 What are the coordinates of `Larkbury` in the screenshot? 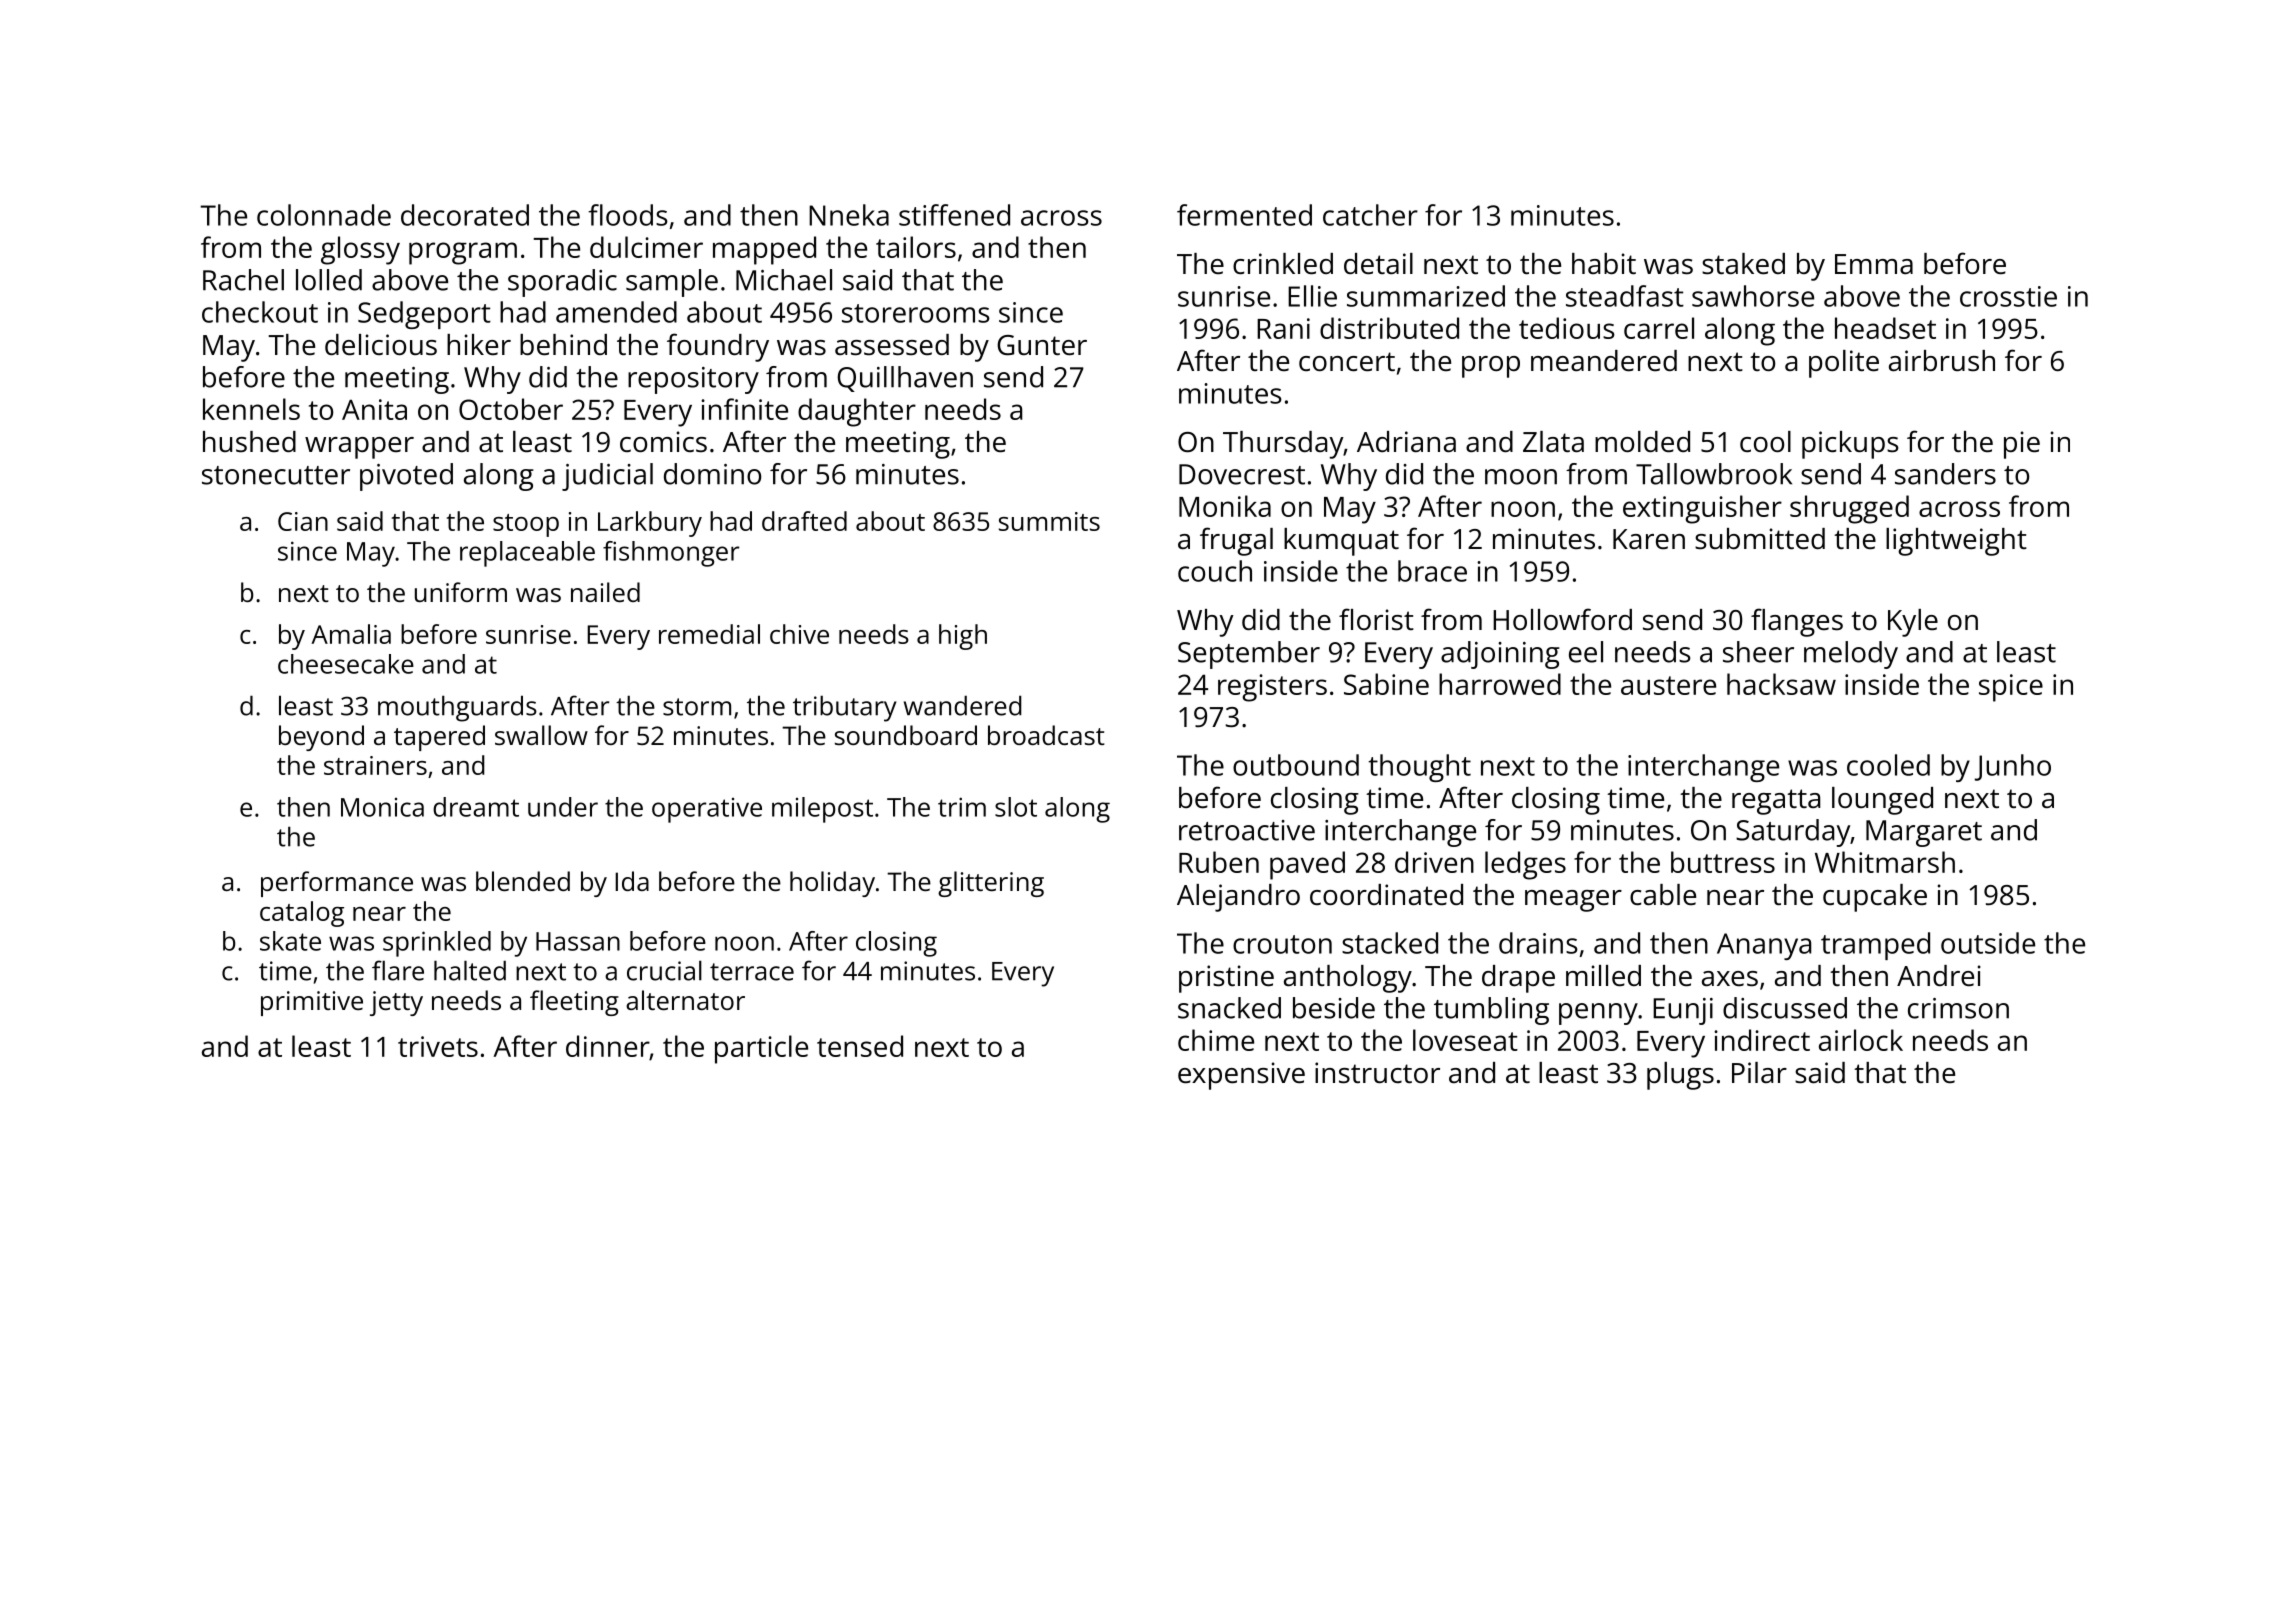 It's located at (650, 524).
